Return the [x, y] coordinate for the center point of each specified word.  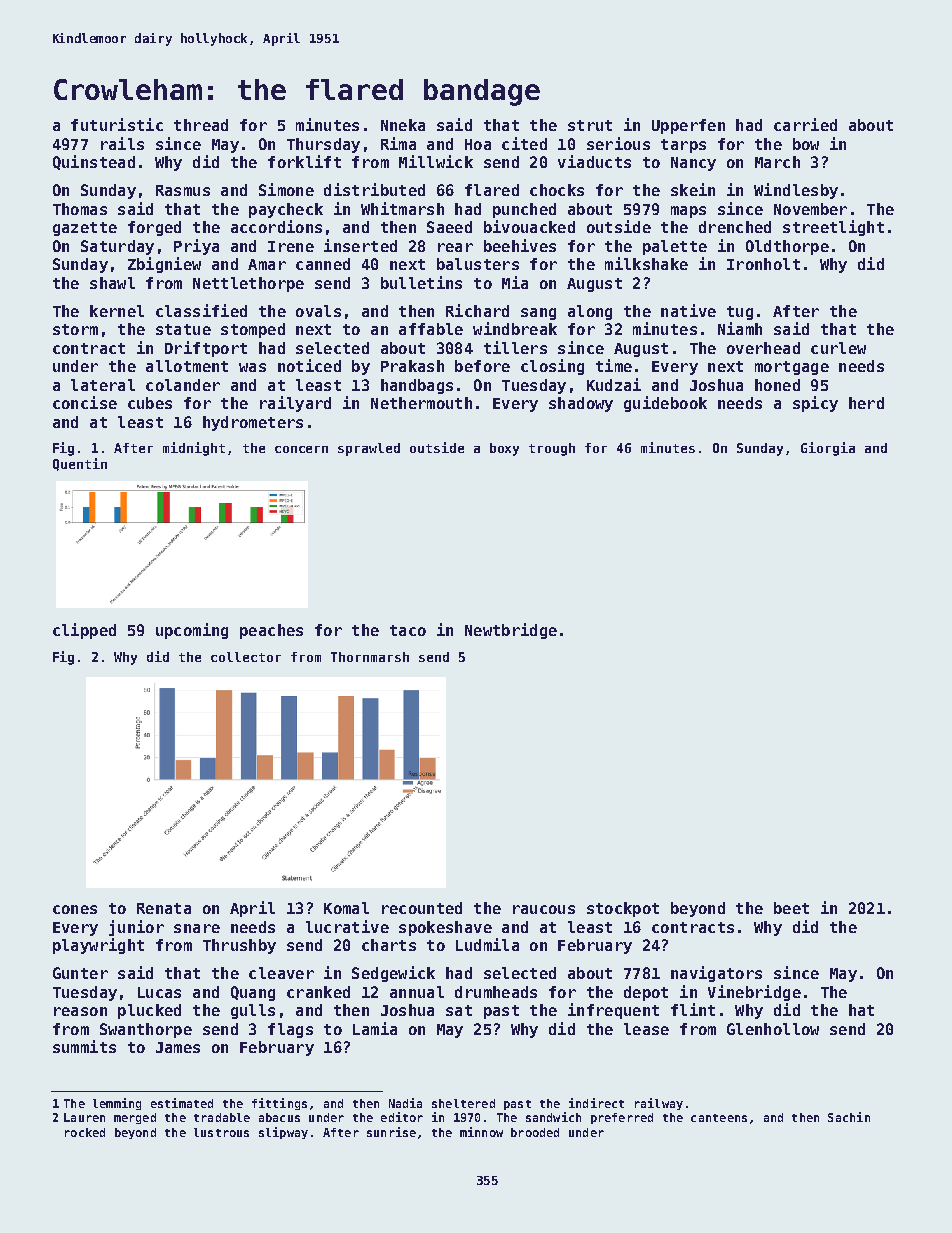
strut [590, 125]
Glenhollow [773, 1029]
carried [805, 124]
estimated [182, 1103]
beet [791, 908]
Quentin [80, 464]
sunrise [391, 1132]
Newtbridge [511, 631]
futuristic [117, 124]
